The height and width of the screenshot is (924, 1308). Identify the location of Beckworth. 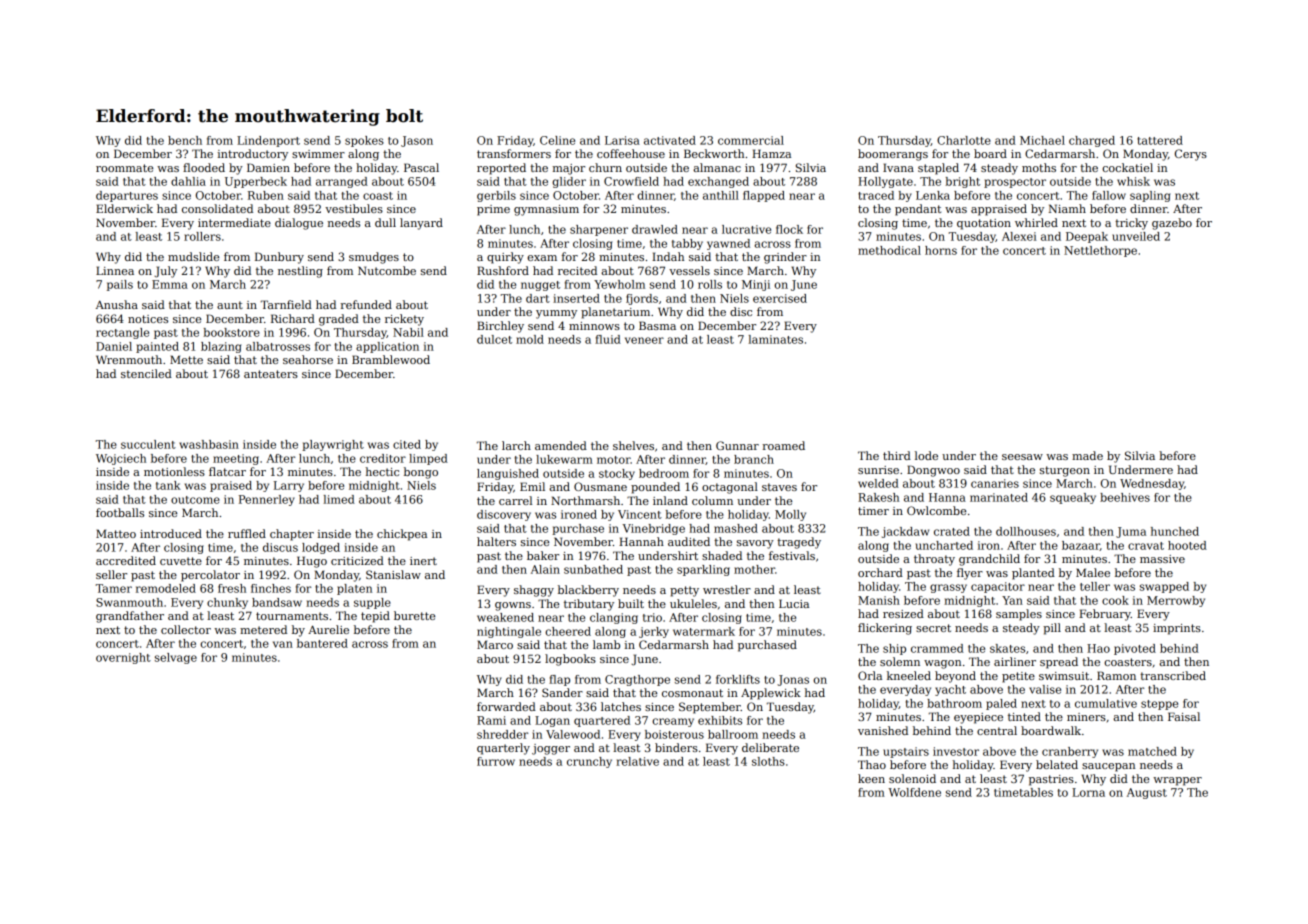
(714, 153).
